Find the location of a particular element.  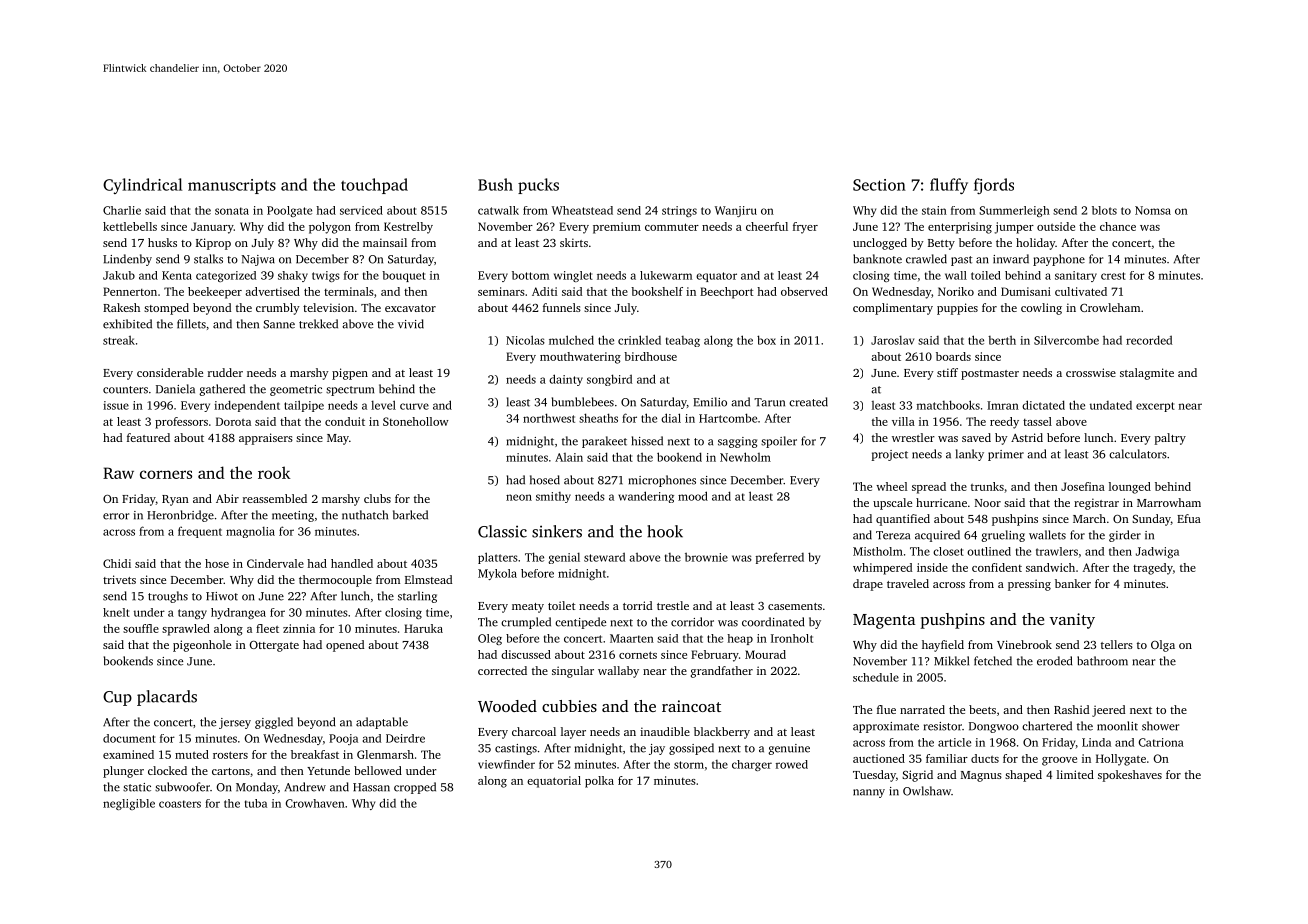

Bush is located at coordinates (495, 184).
